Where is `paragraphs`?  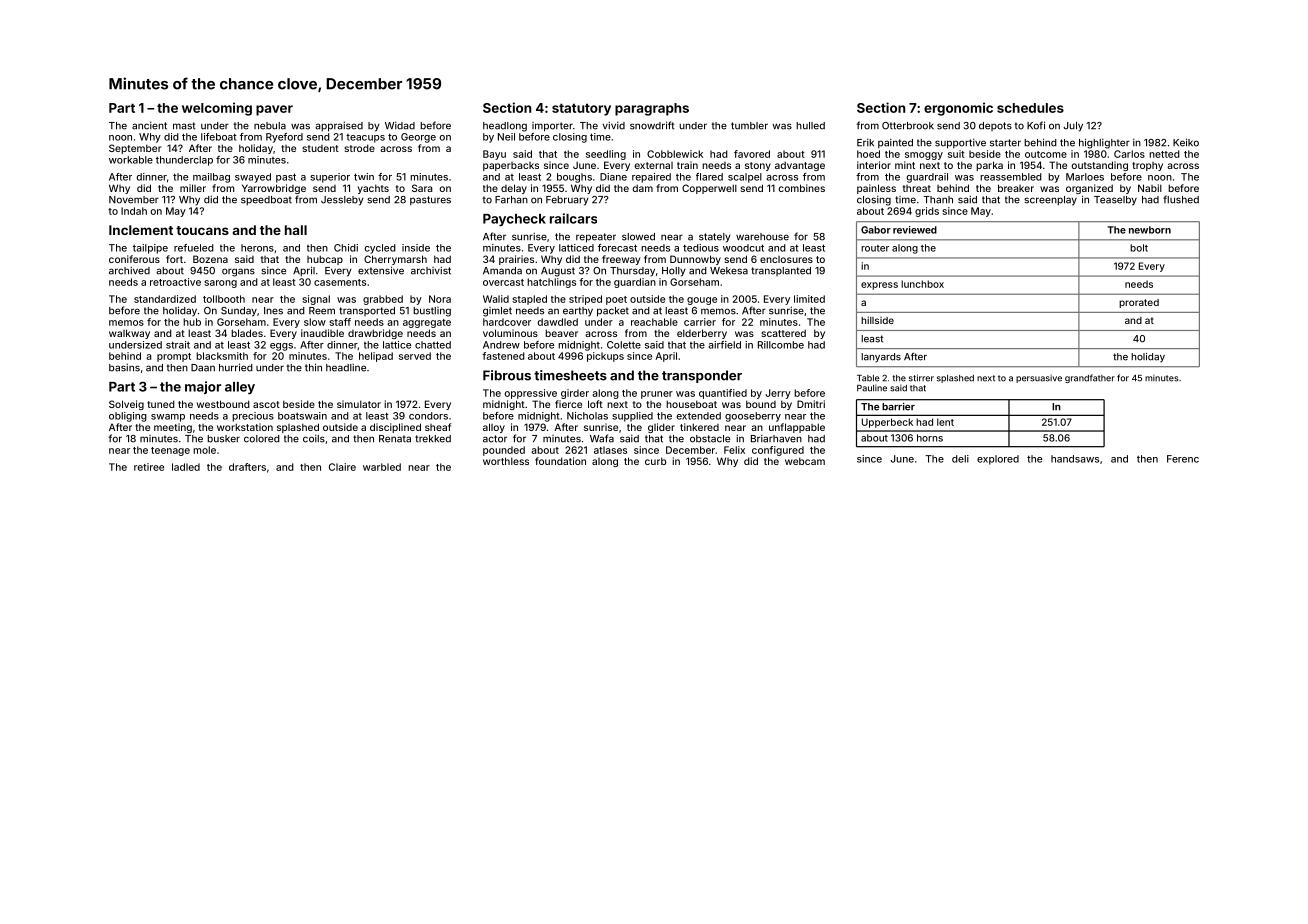
paragraphs is located at coordinates (652, 109).
